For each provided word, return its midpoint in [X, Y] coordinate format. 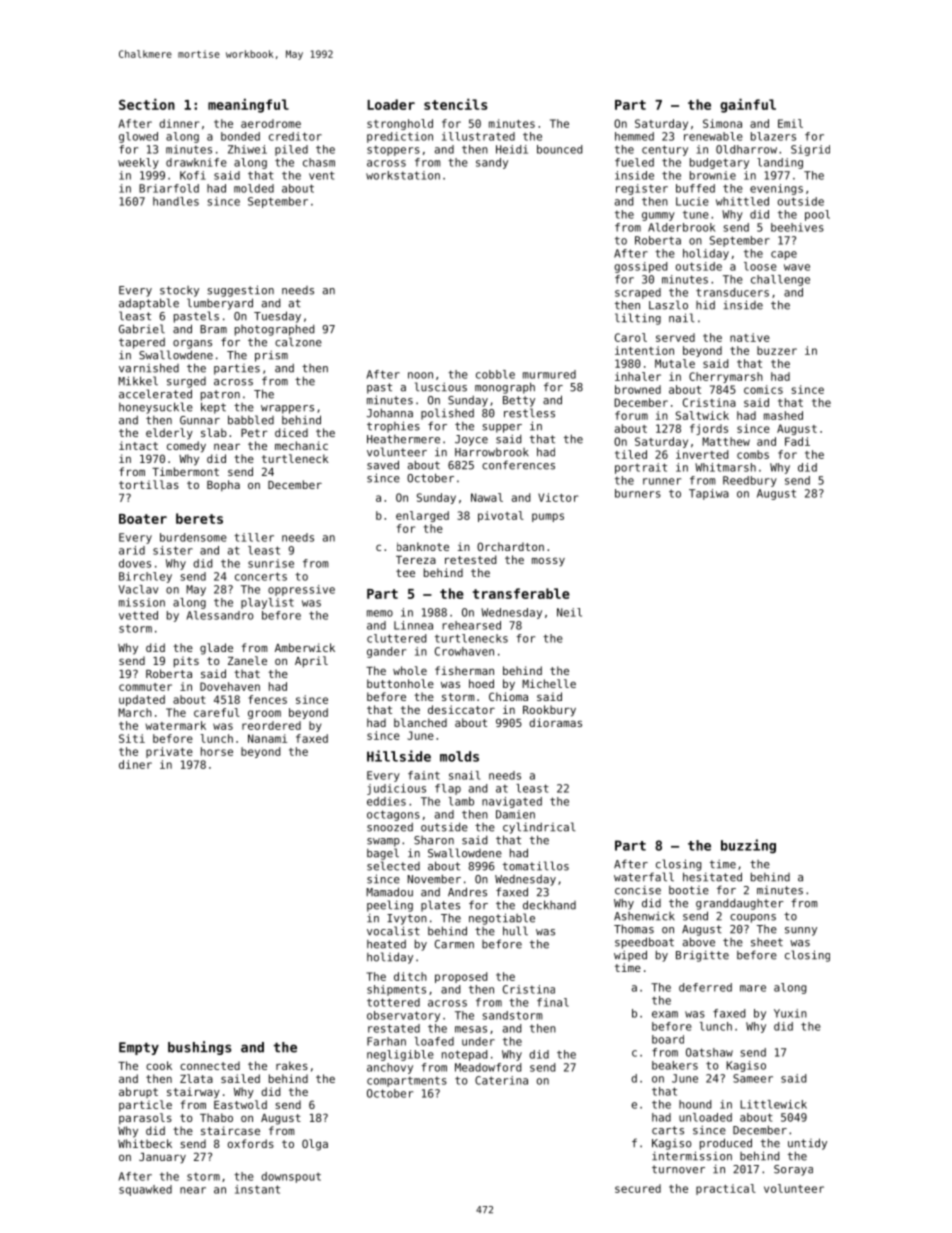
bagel [383, 854]
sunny [801, 931]
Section [147, 104]
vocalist [393, 931]
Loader [391, 104]
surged [186, 382]
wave [797, 267]
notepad [464, 1055]
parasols [145, 1118]
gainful [748, 105]
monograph [505, 388]
